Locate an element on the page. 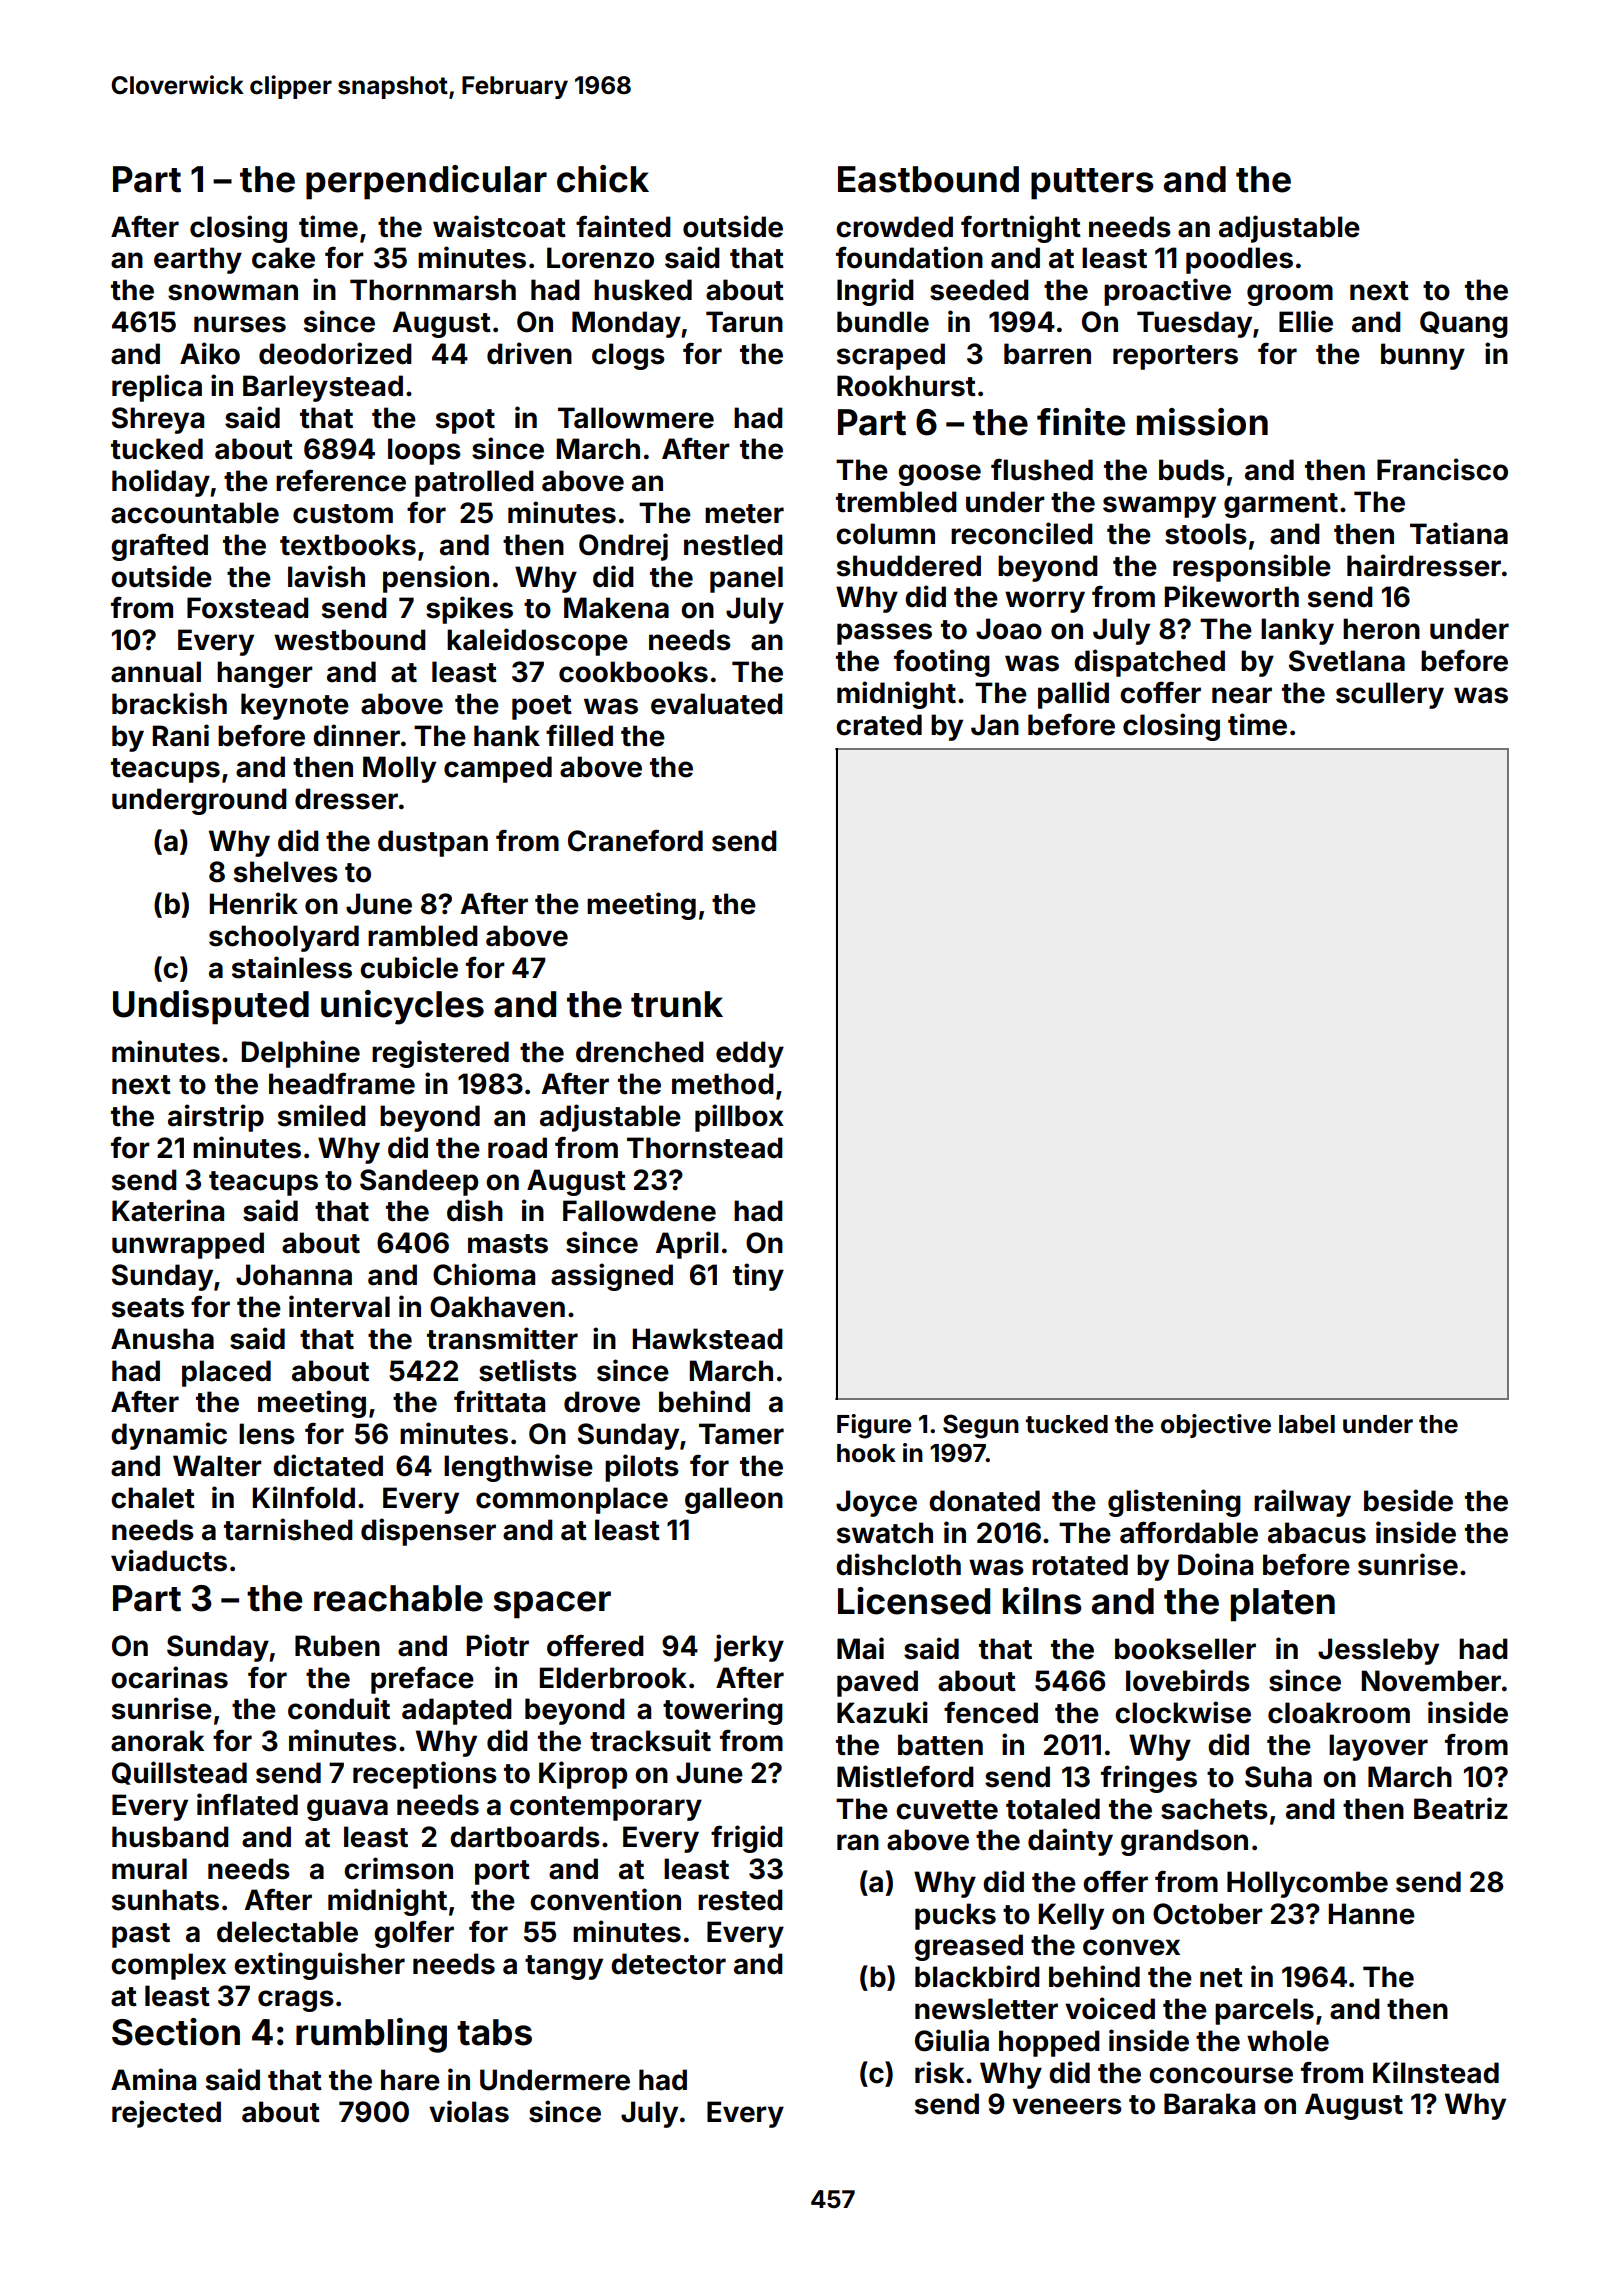 Image resolution: width=1620 pixels, height=2292 pixels. eddy is located at coordinates (750, 1054).
